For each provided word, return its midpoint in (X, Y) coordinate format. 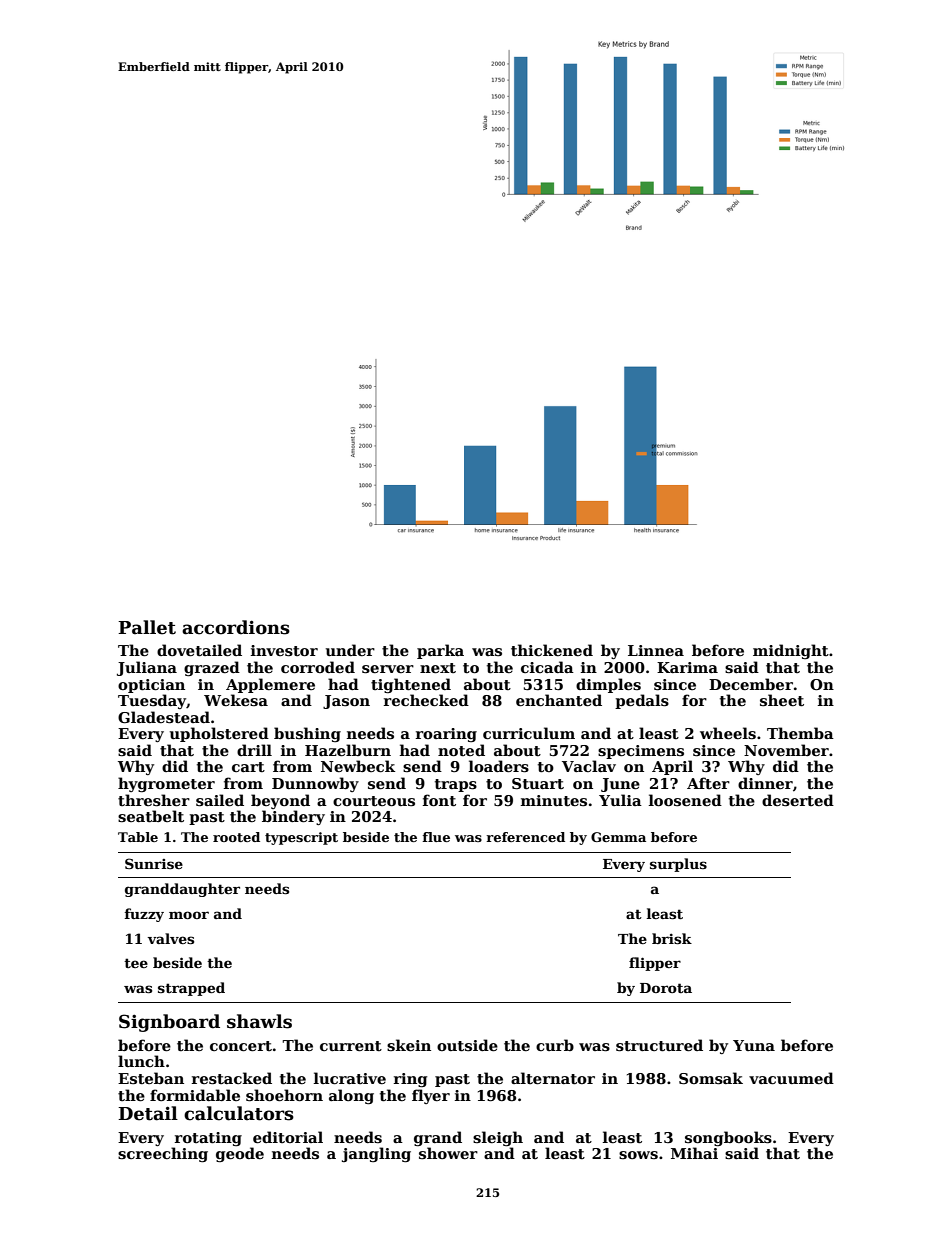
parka (440, 651)
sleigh (498, 1138)
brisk (672, 938)
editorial (288, 1137)
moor (189, 915)
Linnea (656, 650)
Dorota (666, 988)
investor (284, 650)
